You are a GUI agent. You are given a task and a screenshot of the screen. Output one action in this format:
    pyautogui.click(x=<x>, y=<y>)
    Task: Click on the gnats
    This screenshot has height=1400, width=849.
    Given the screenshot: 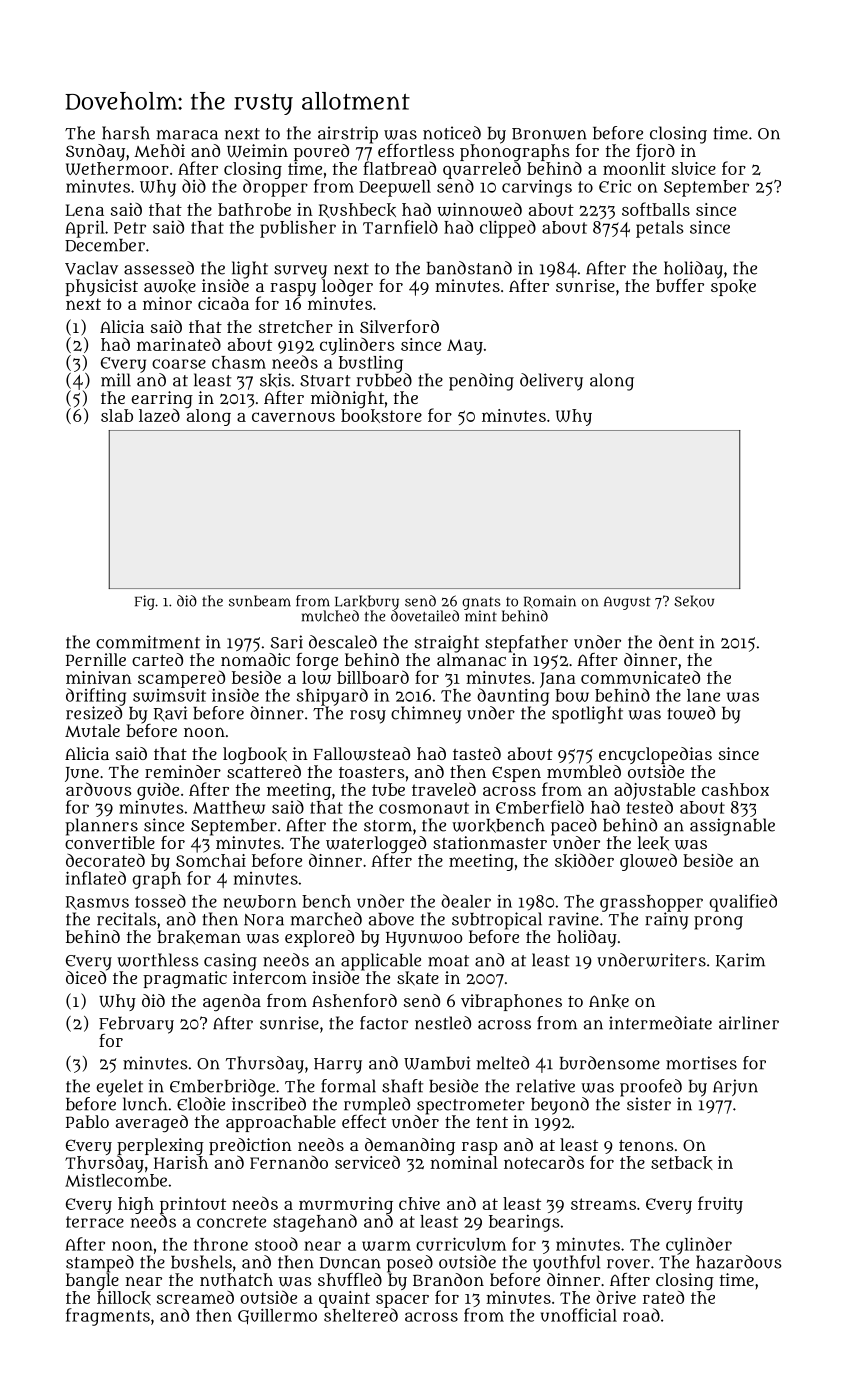 What is the action you would take?
    pyautogui.click(x=481, y=603)
